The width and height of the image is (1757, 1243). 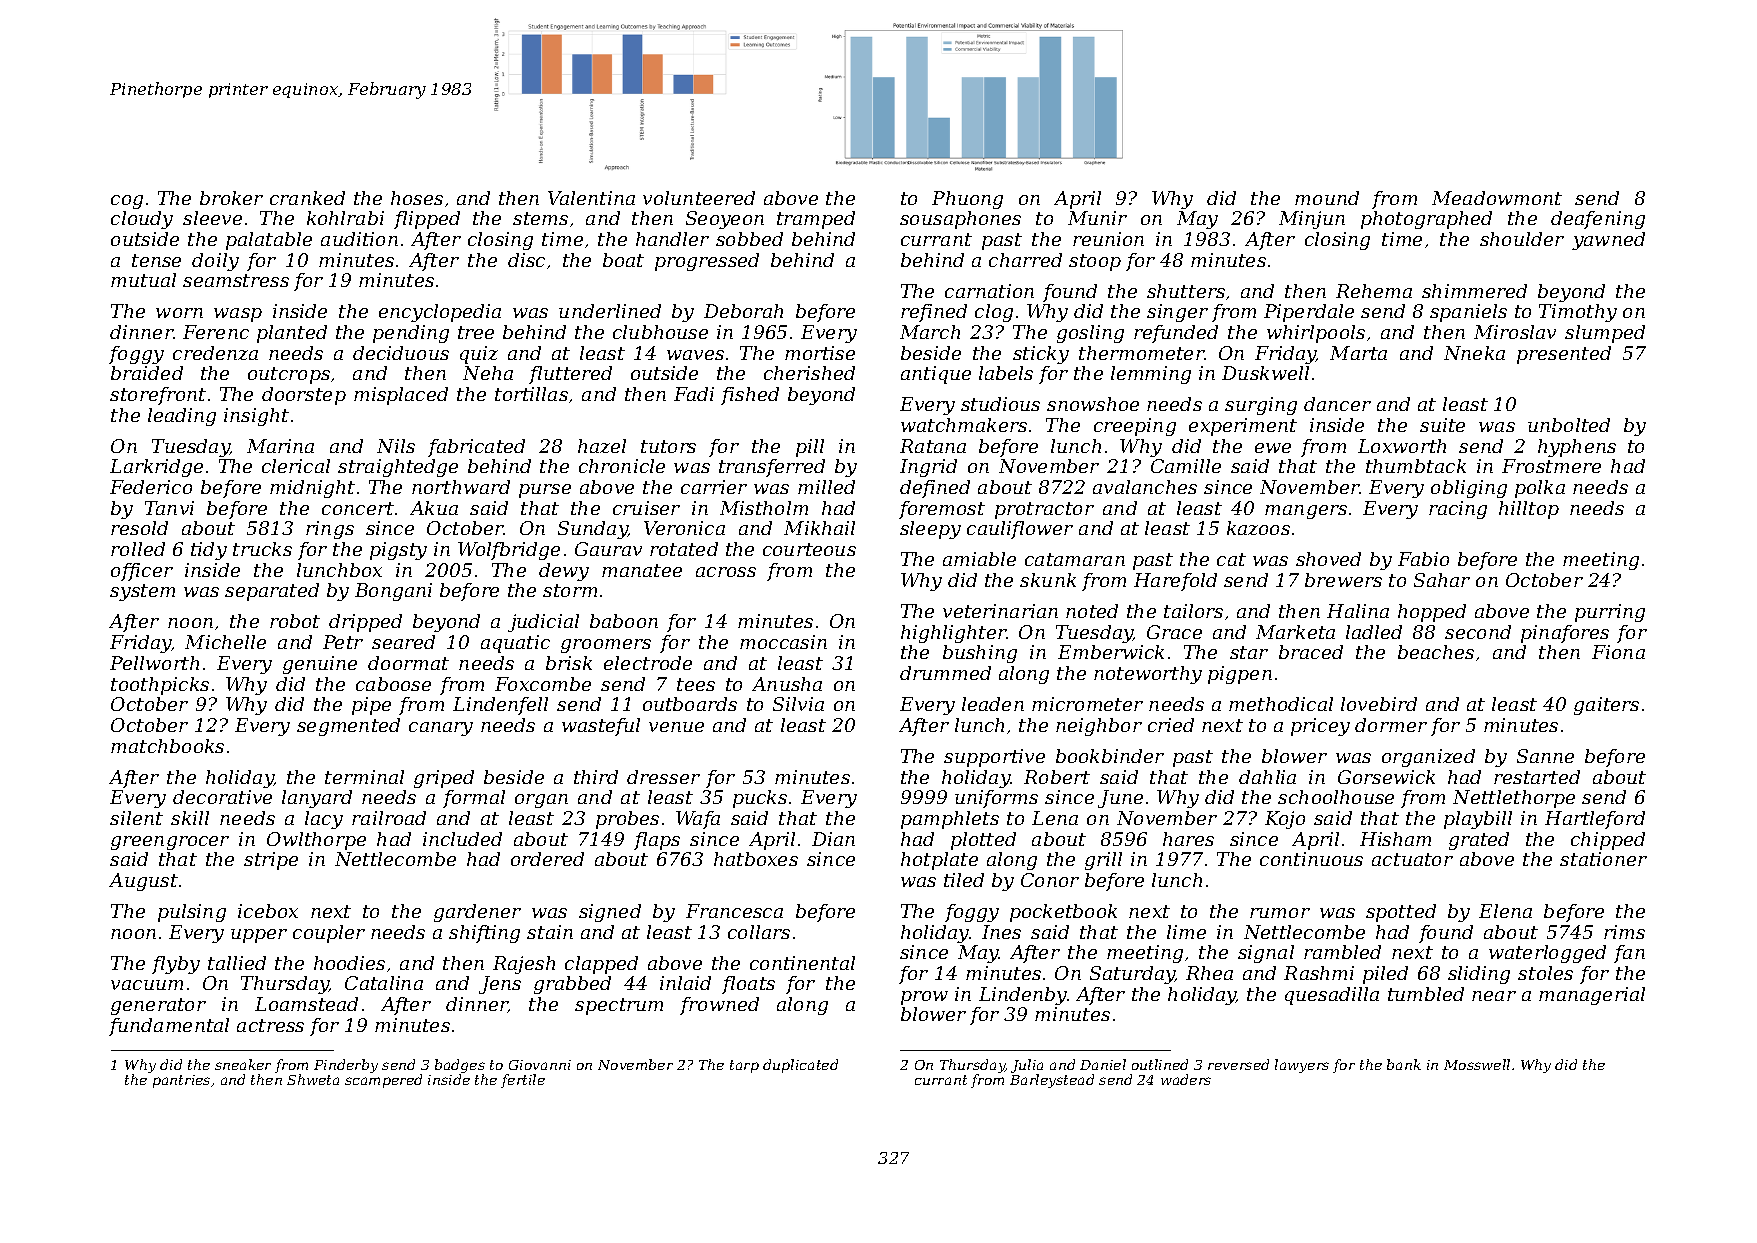 I want to click on pulsing, so click(x=192, y=913).
